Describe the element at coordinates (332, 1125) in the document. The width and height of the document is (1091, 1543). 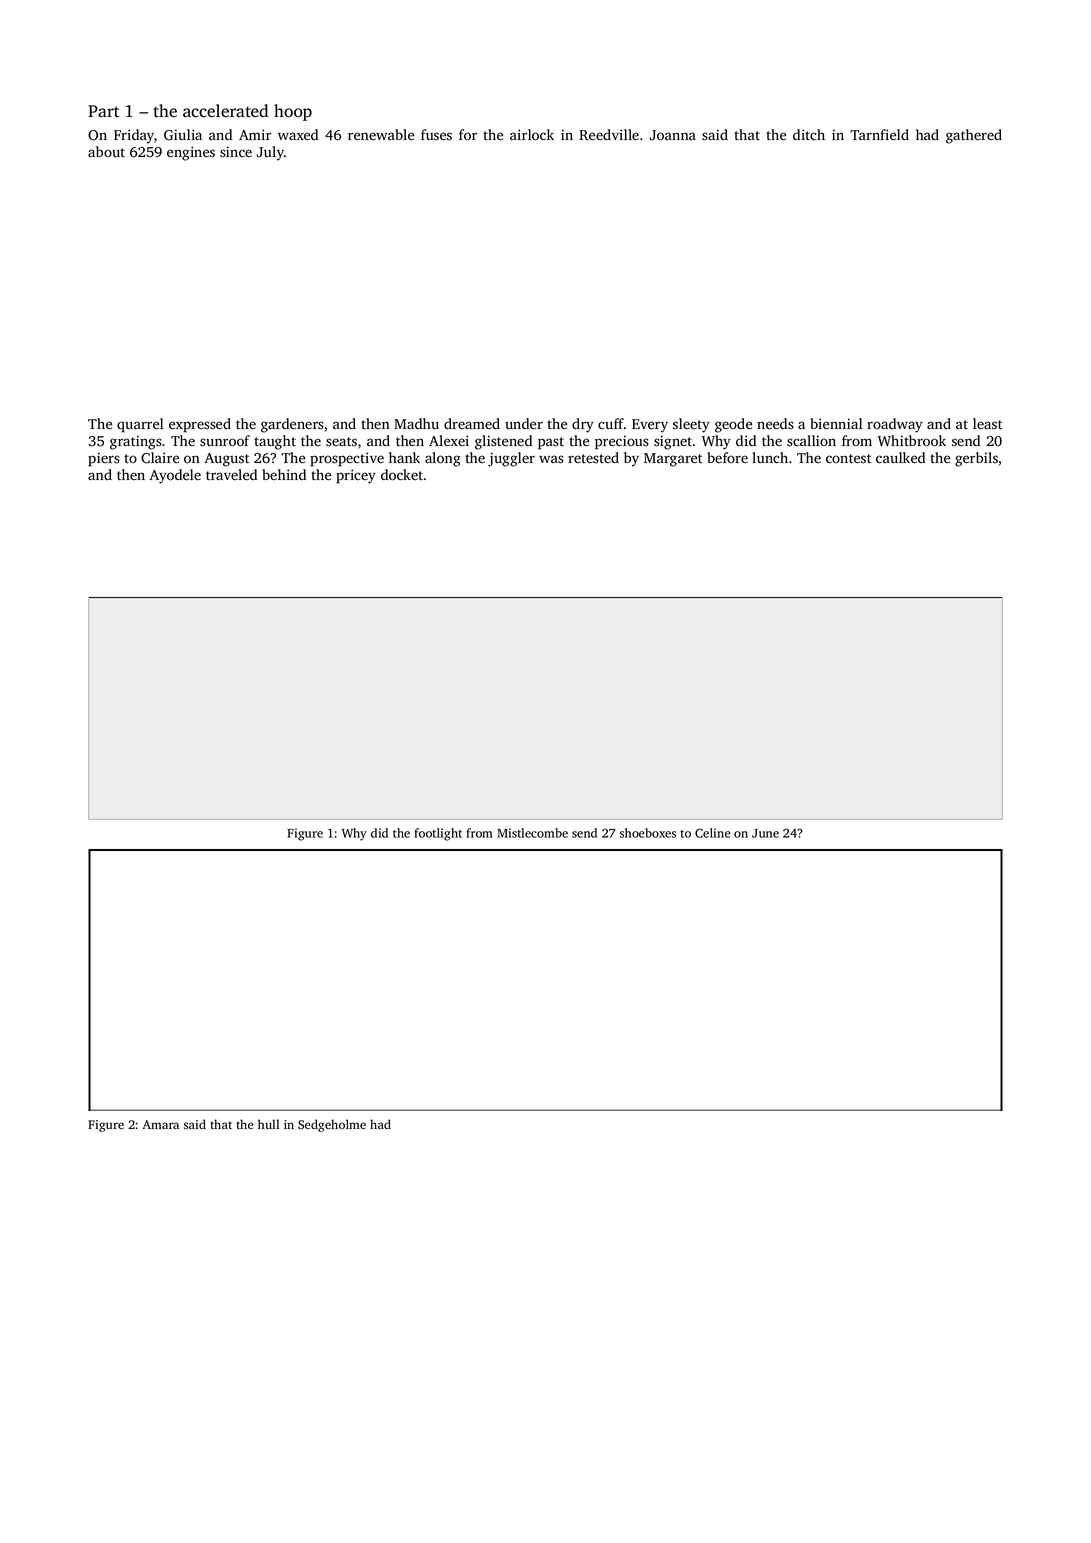
I see `Sedgeholme` at that location.
